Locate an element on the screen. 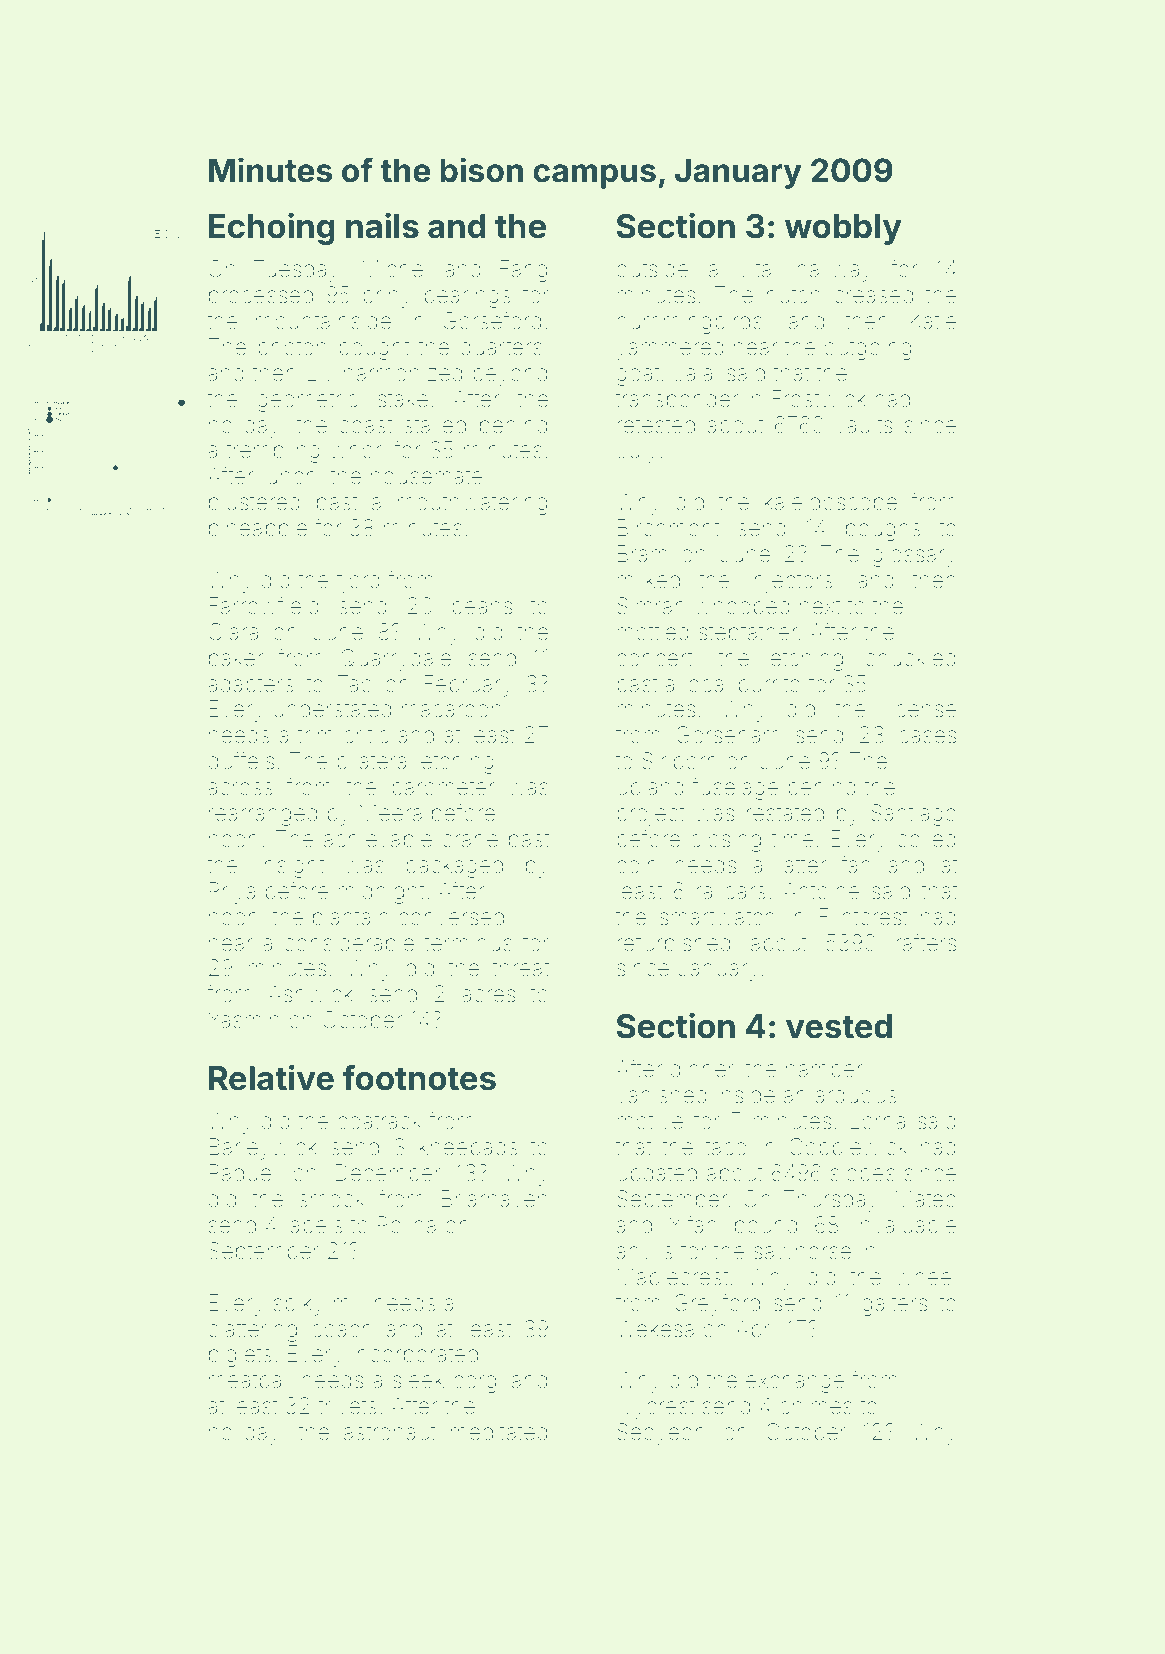  injectors is located at coordinates (791, 582).
